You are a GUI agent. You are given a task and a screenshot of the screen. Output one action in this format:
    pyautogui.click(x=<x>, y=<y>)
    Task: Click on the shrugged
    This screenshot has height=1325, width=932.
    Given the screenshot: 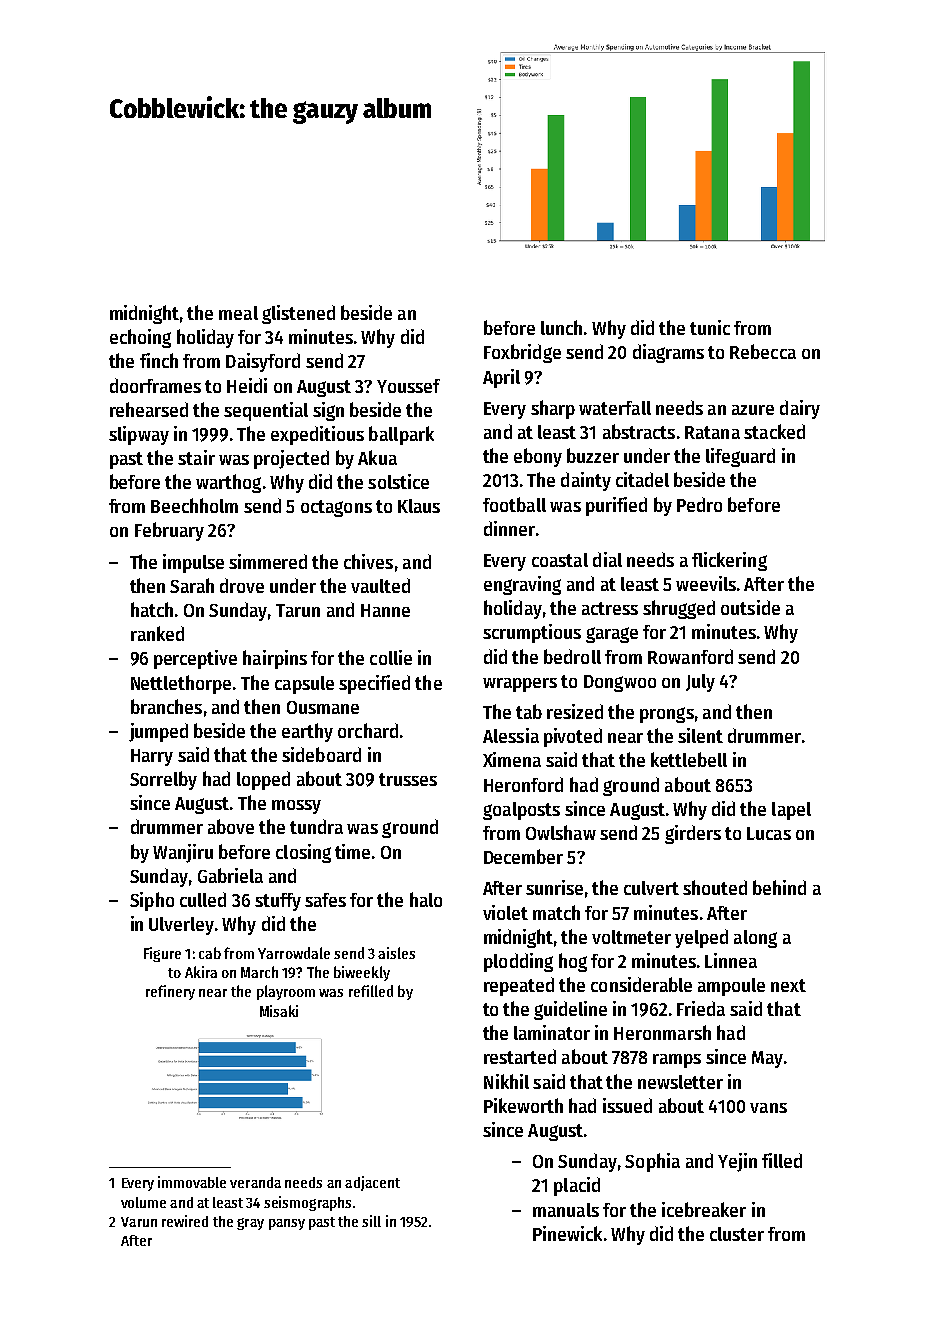 What is the action you would take?
    pyautogui.click(x=679, y=609)
